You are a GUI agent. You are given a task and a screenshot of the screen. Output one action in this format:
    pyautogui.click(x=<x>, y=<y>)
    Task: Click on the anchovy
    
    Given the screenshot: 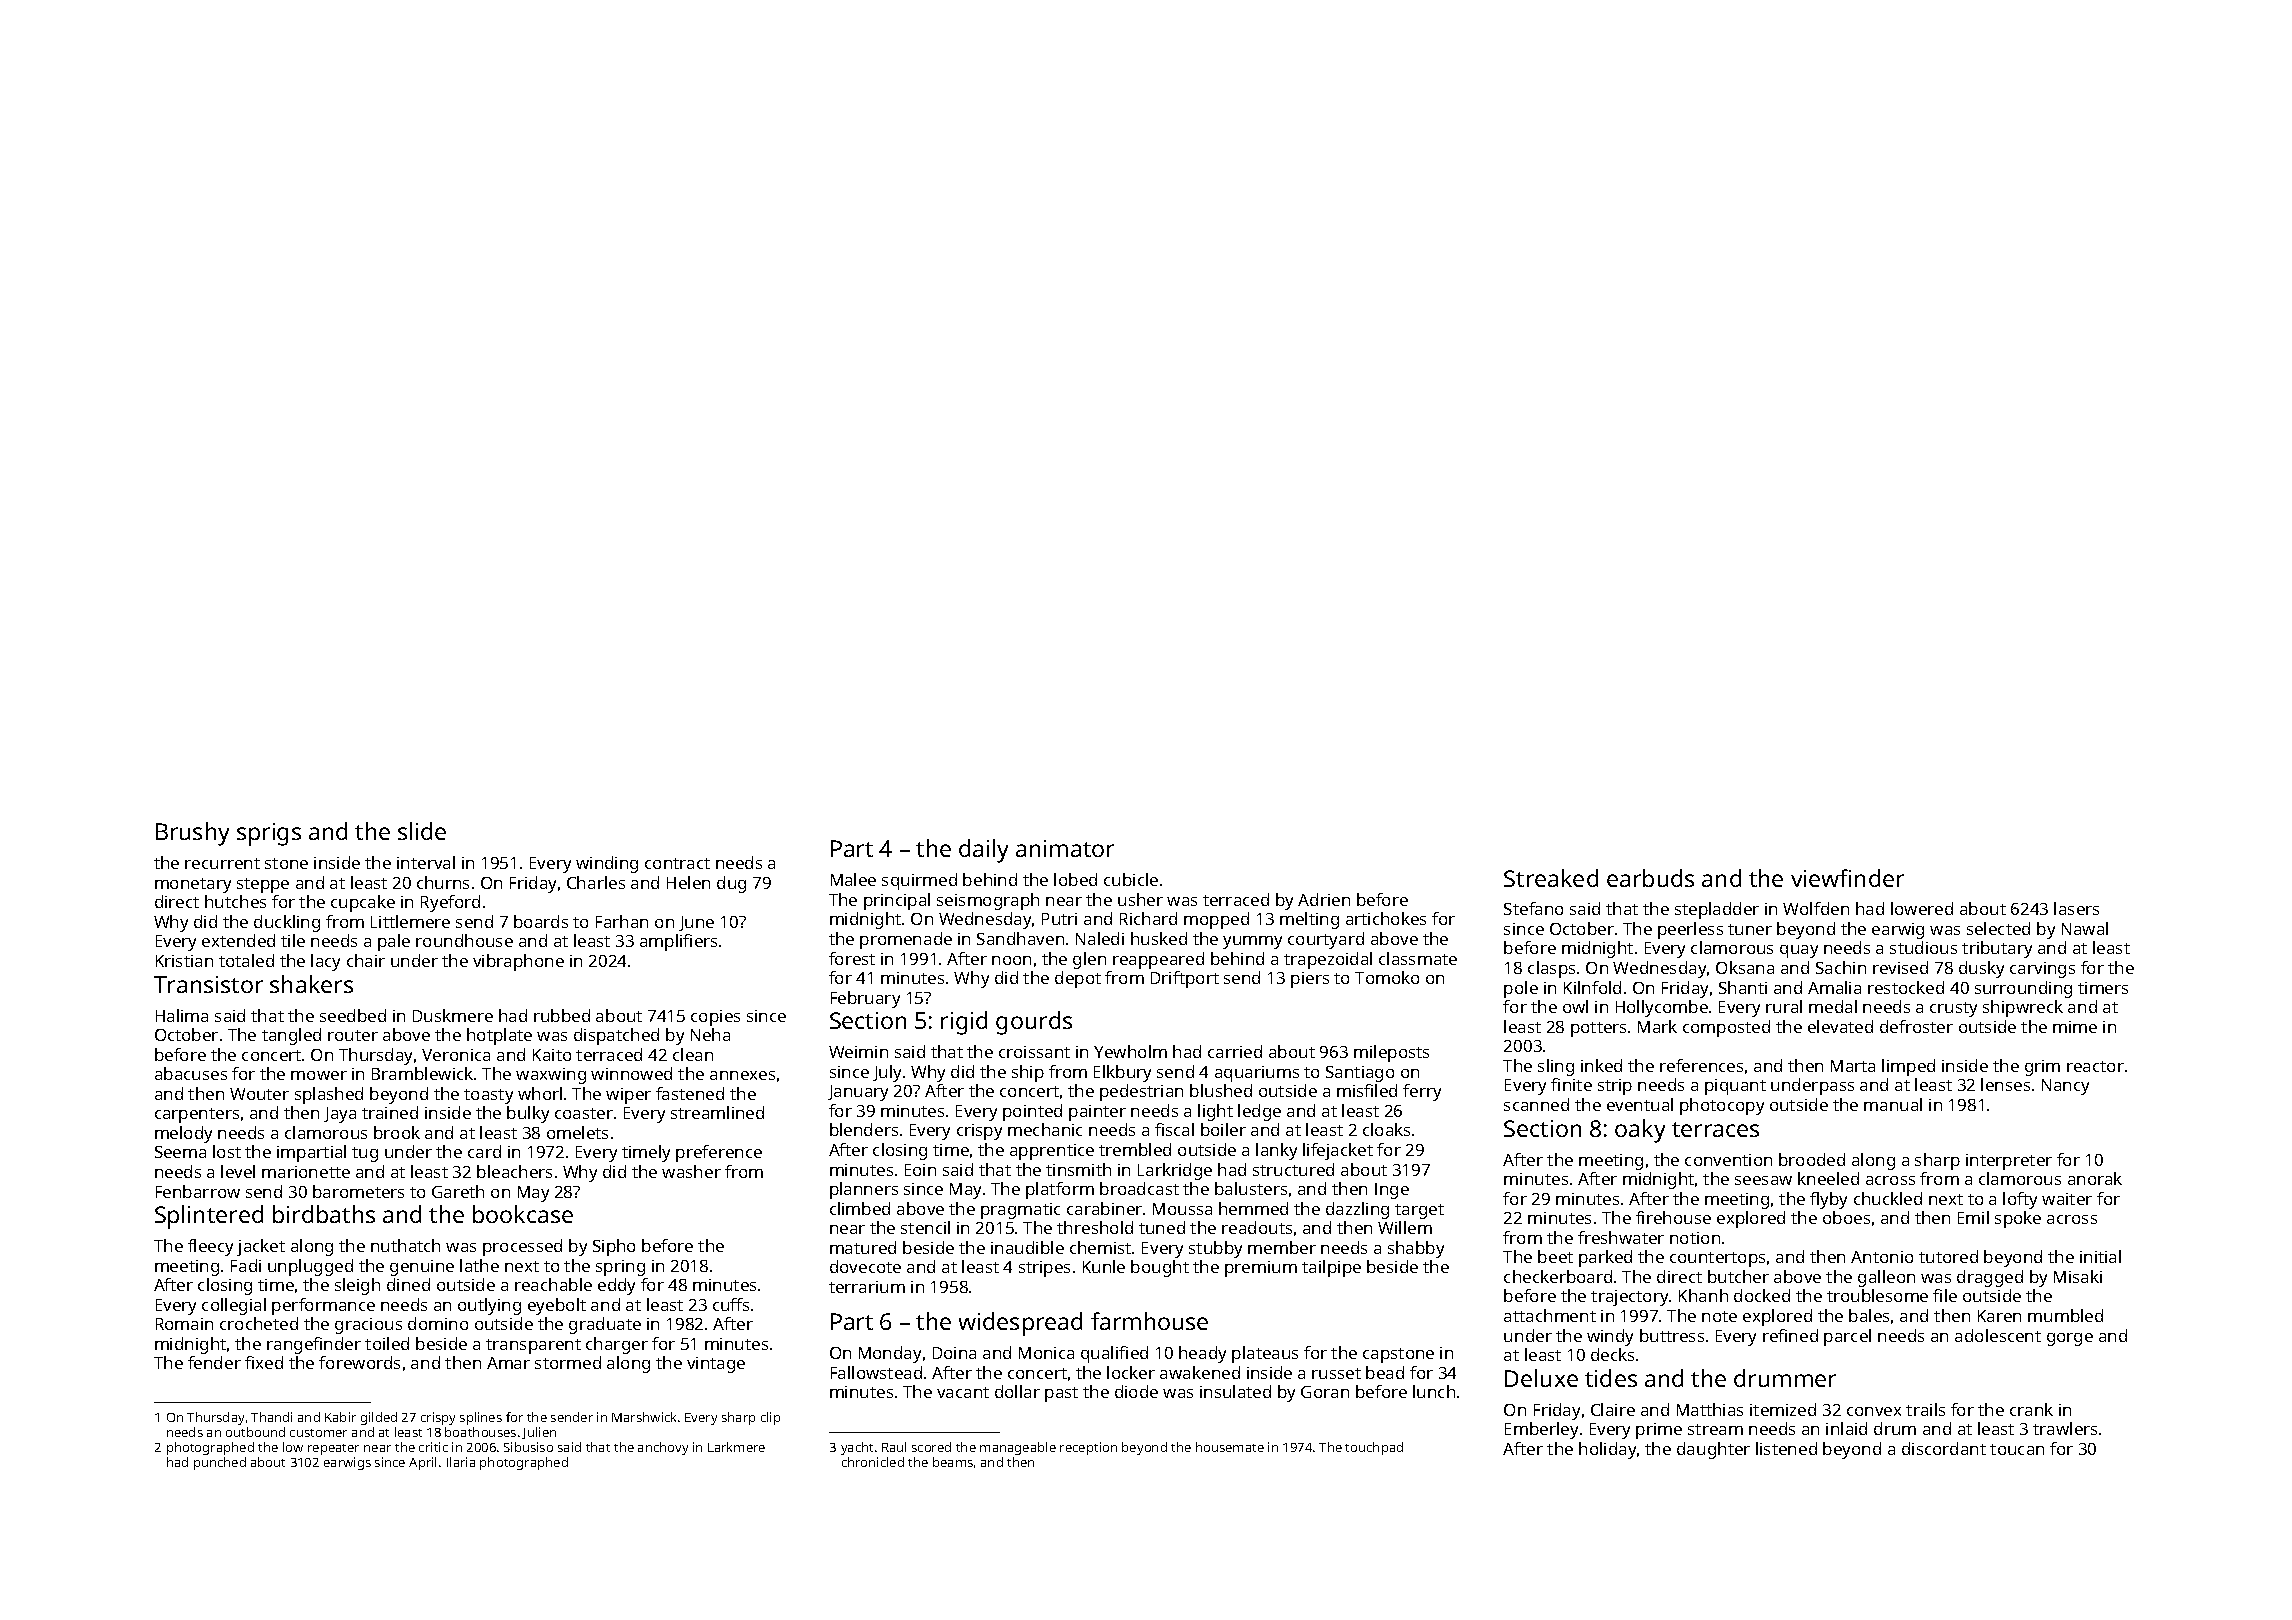 What is the action you would take?
    pyautogui.click(x=663, y=1448)
